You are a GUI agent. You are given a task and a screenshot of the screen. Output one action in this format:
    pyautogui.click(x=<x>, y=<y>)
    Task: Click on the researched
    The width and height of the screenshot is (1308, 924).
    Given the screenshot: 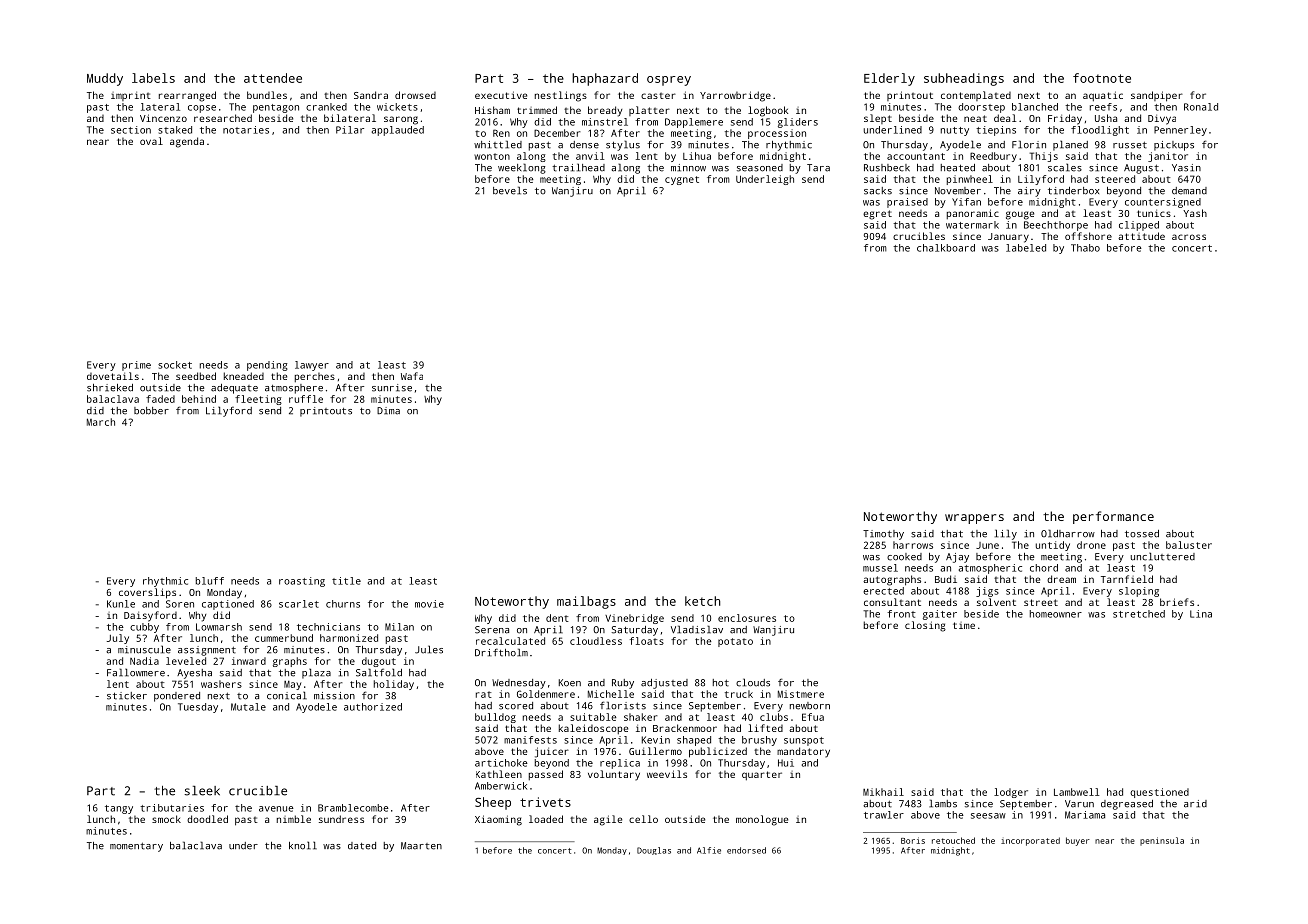 What is the action you would take?
    pyautogui.click(x=223, y=118)
